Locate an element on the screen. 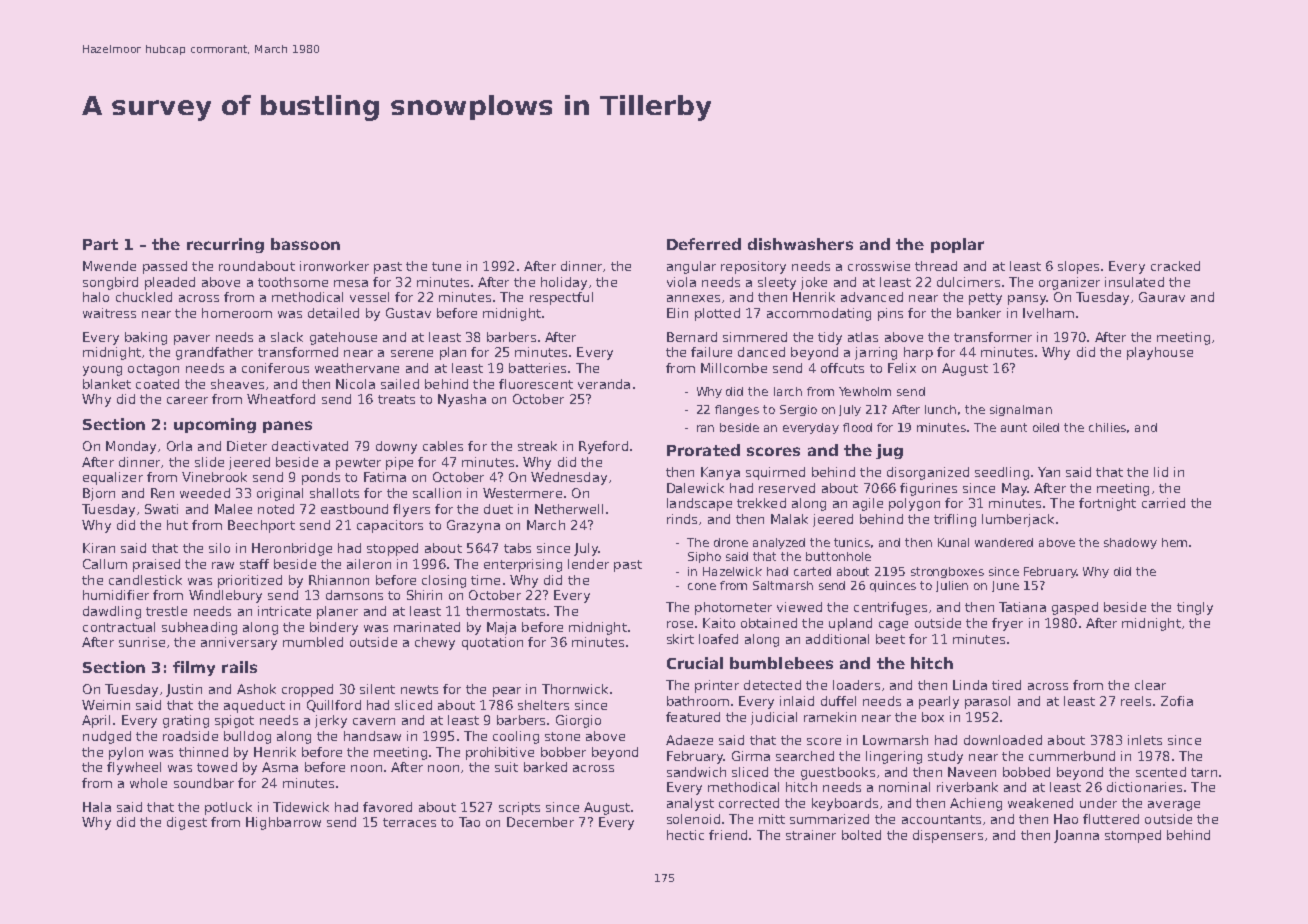 This screenshot has width=1308, height=924. June is located at coordinates (1005, 586).
